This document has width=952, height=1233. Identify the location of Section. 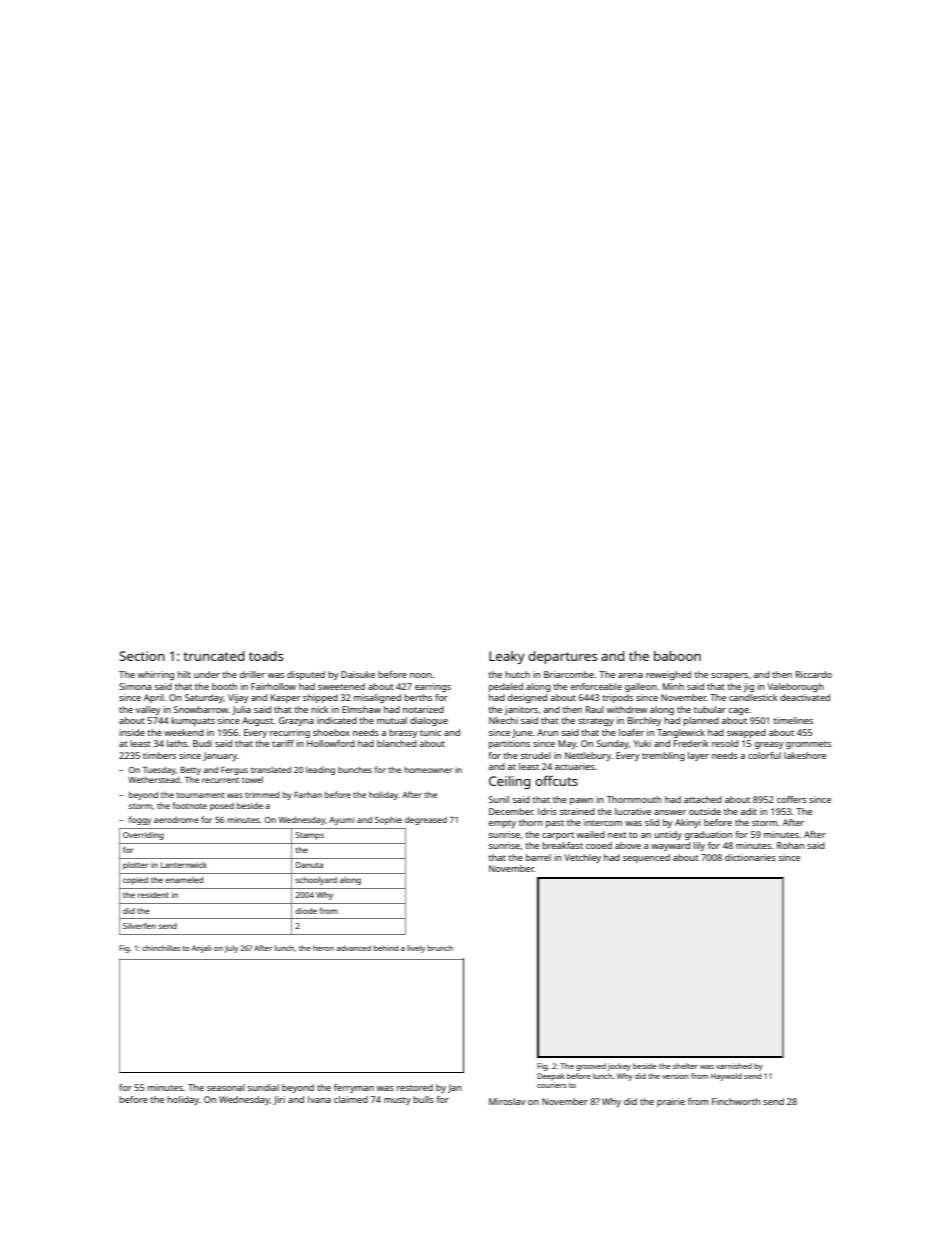
(142, 656).
